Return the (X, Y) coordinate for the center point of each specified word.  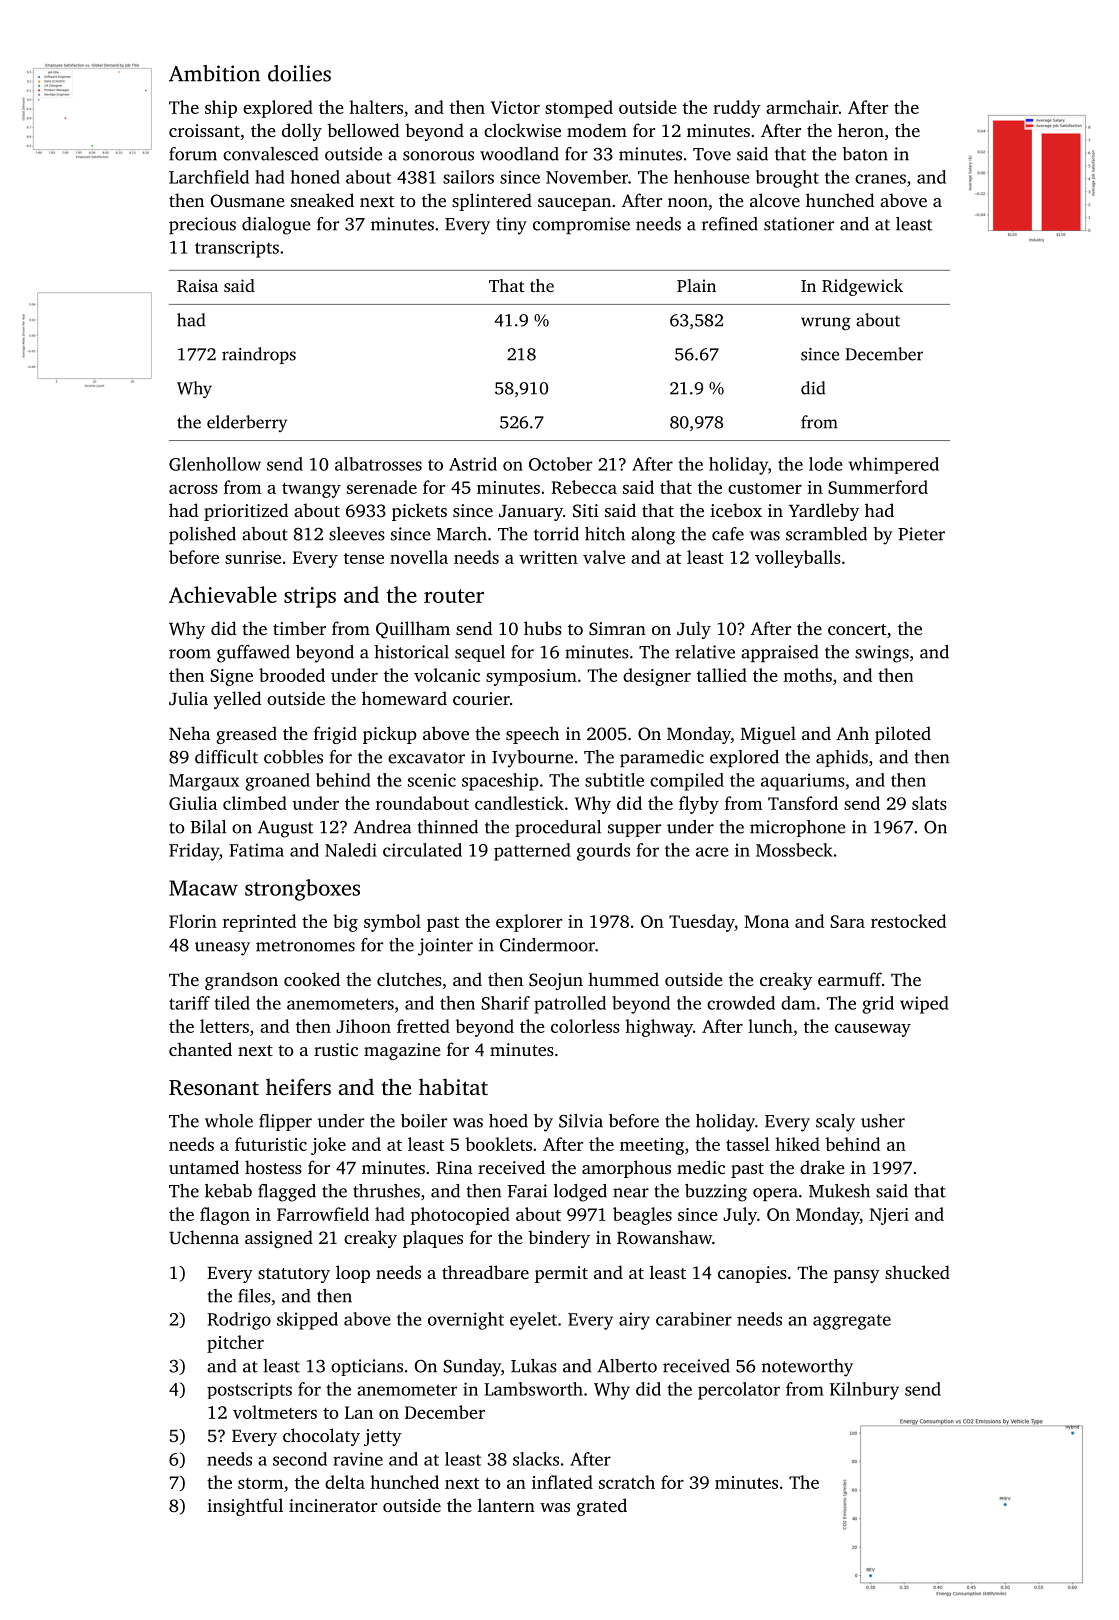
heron (861, 130)
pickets (419, 512)
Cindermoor (547, 945)
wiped (924, 1005)
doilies (299, 73)
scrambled (826, 534)
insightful (245, 1507)
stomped (579, 109)
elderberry (247, 423)
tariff (189, 1003)
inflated (562, 1482)
